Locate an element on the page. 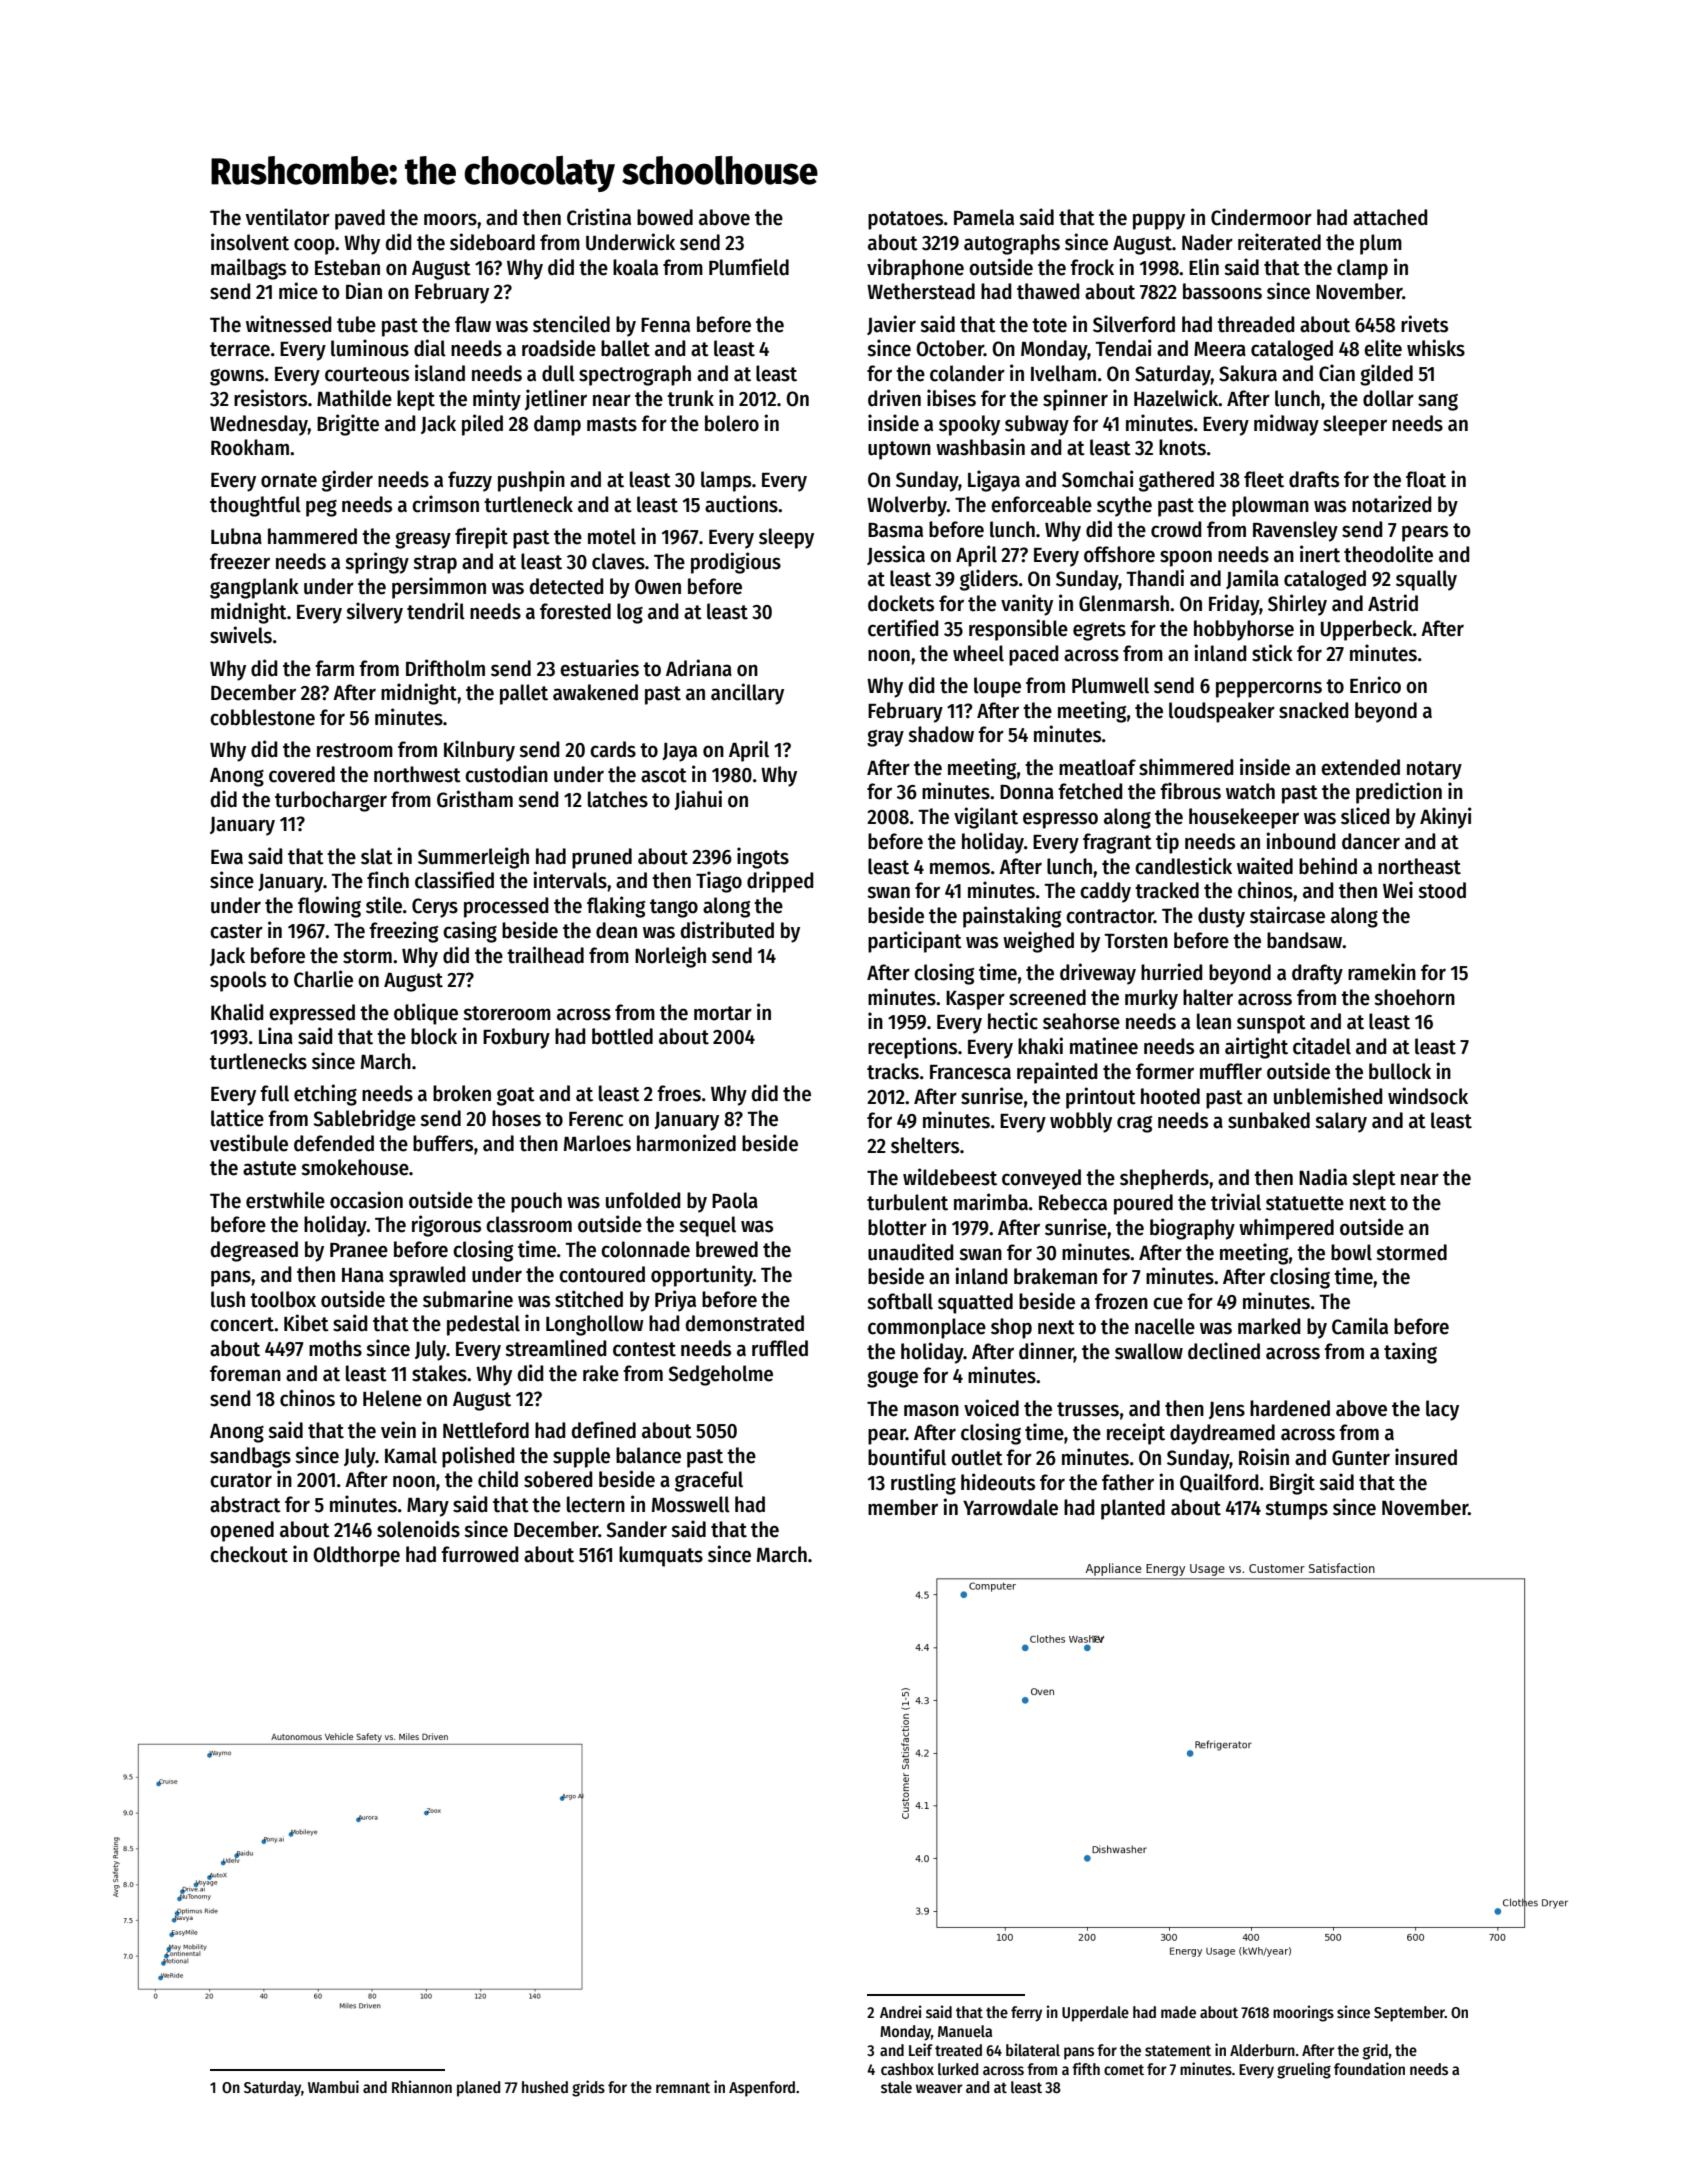  slept is located at coordinates (1374, 1179).
